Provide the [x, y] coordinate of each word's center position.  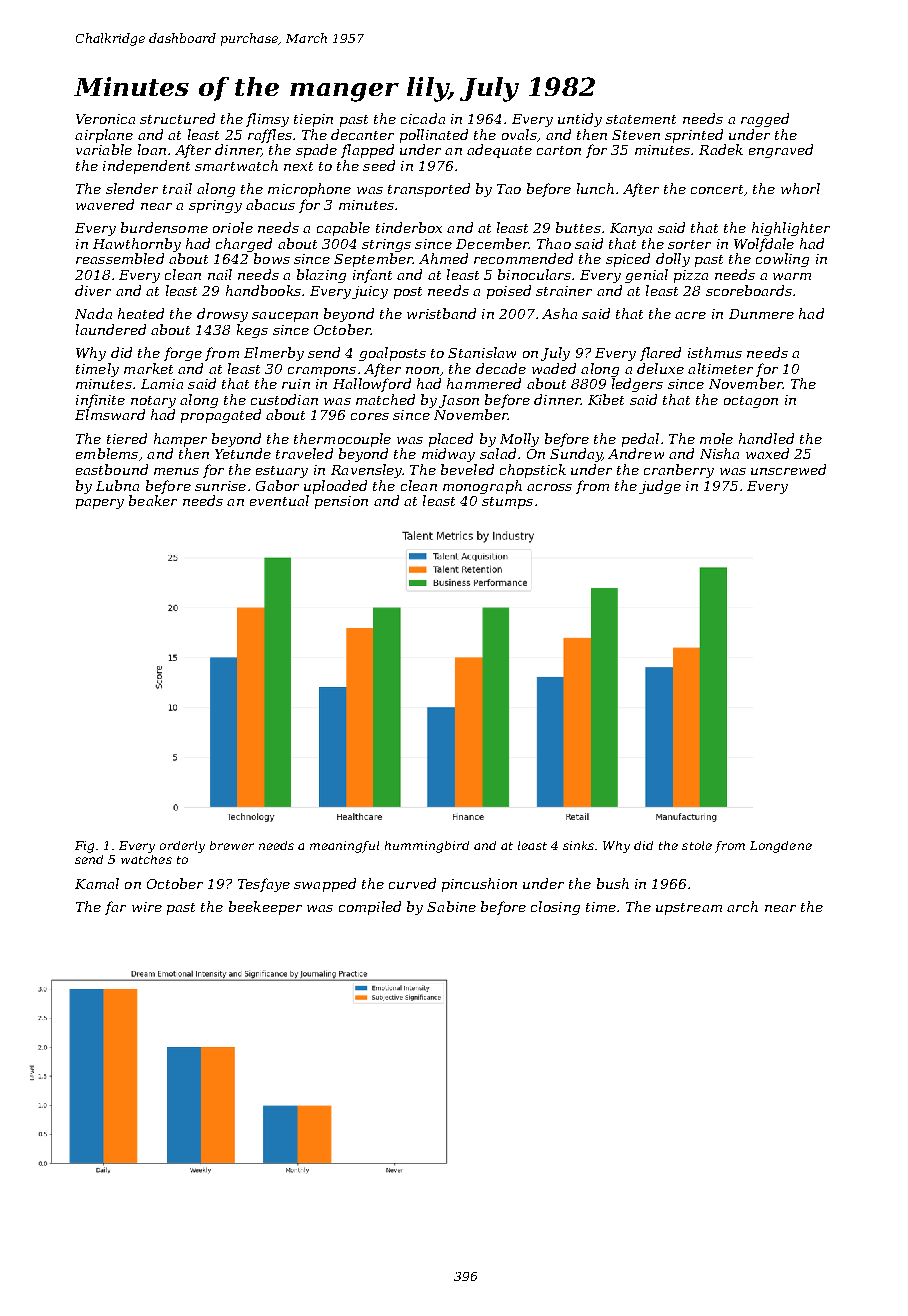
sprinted [694, 136]
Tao [509, 189]
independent [146, 167]
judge [660, 487]
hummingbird [427, 847]
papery [100, 504]
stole [697, 845]
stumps [507, 503]
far [115, 908]
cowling [782, 260]
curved [412, 883]
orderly [182, 847]
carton [559, 150]
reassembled [120, 258]
